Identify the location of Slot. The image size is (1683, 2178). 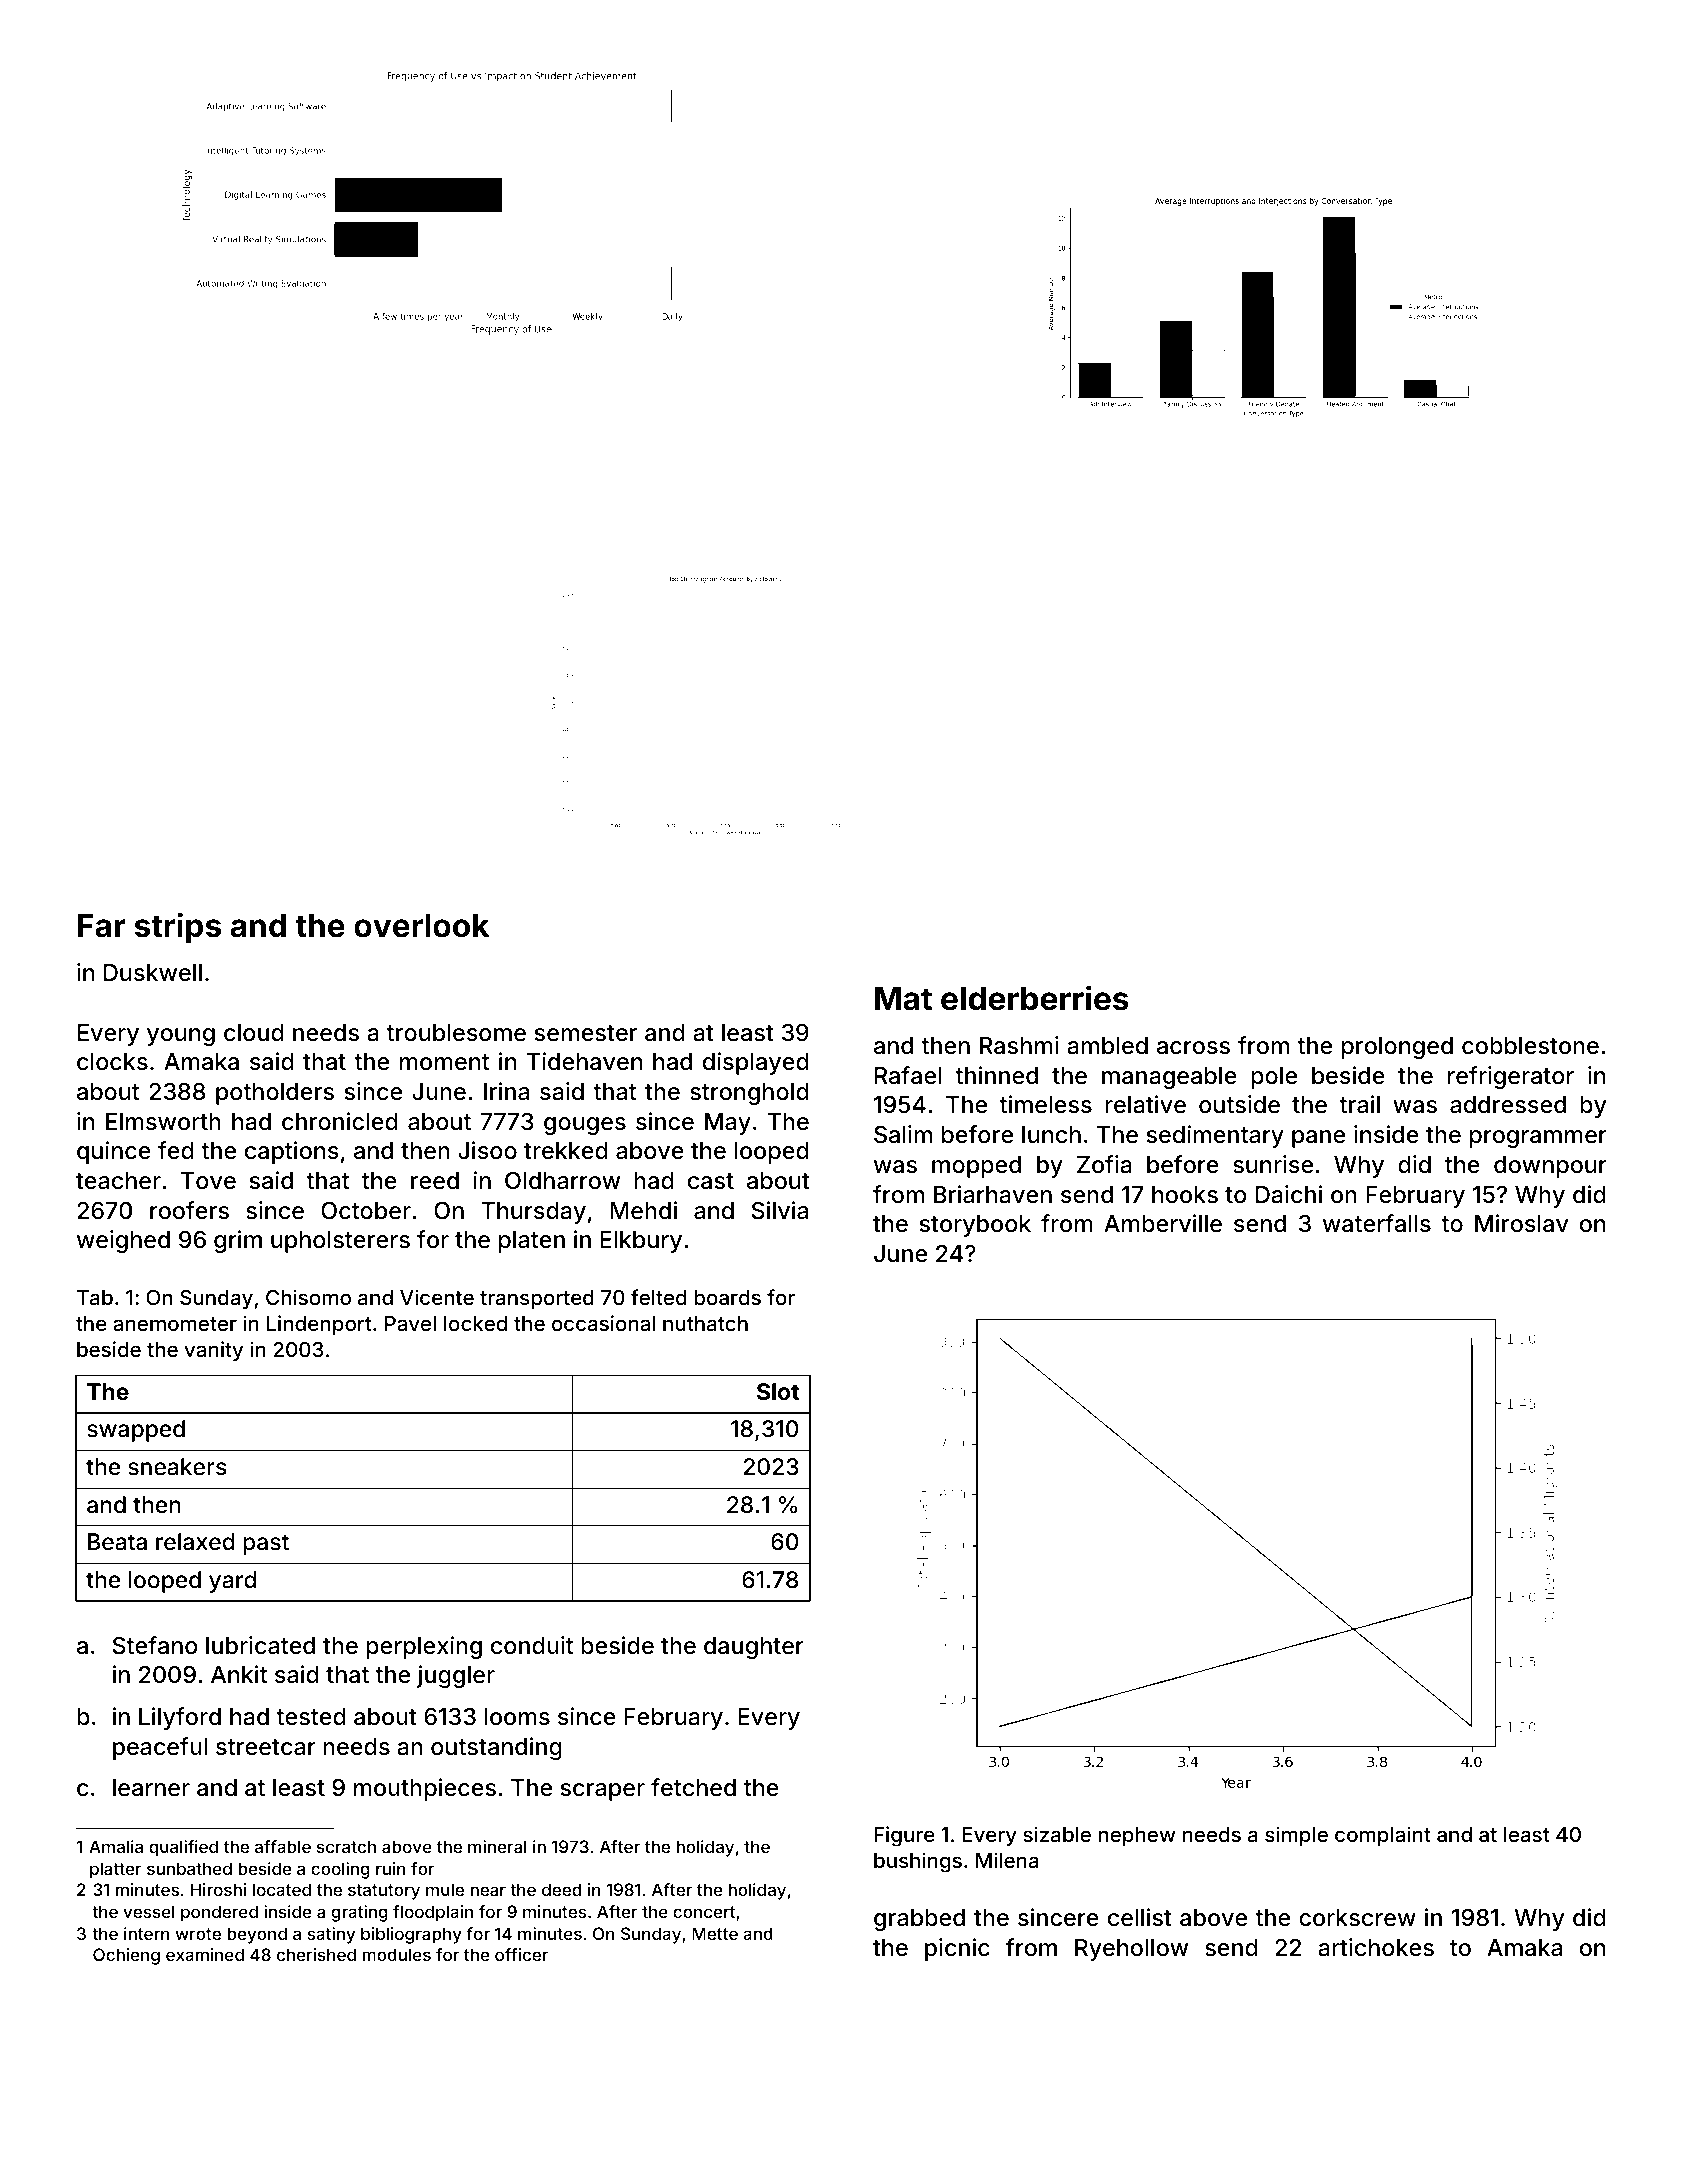
(778, 1391).
